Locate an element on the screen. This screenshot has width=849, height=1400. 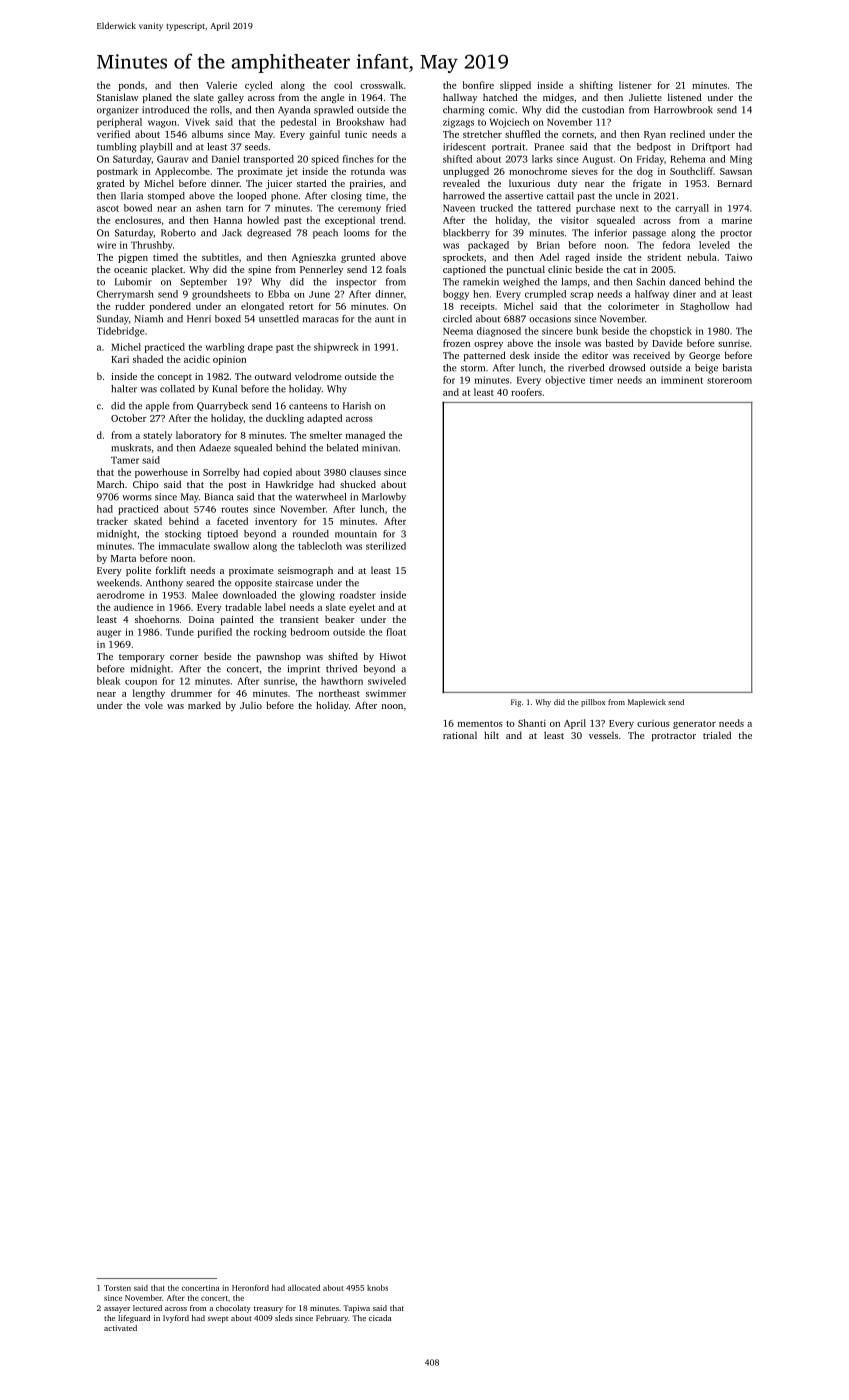
allocated is located at coordinates (304, 1288).
